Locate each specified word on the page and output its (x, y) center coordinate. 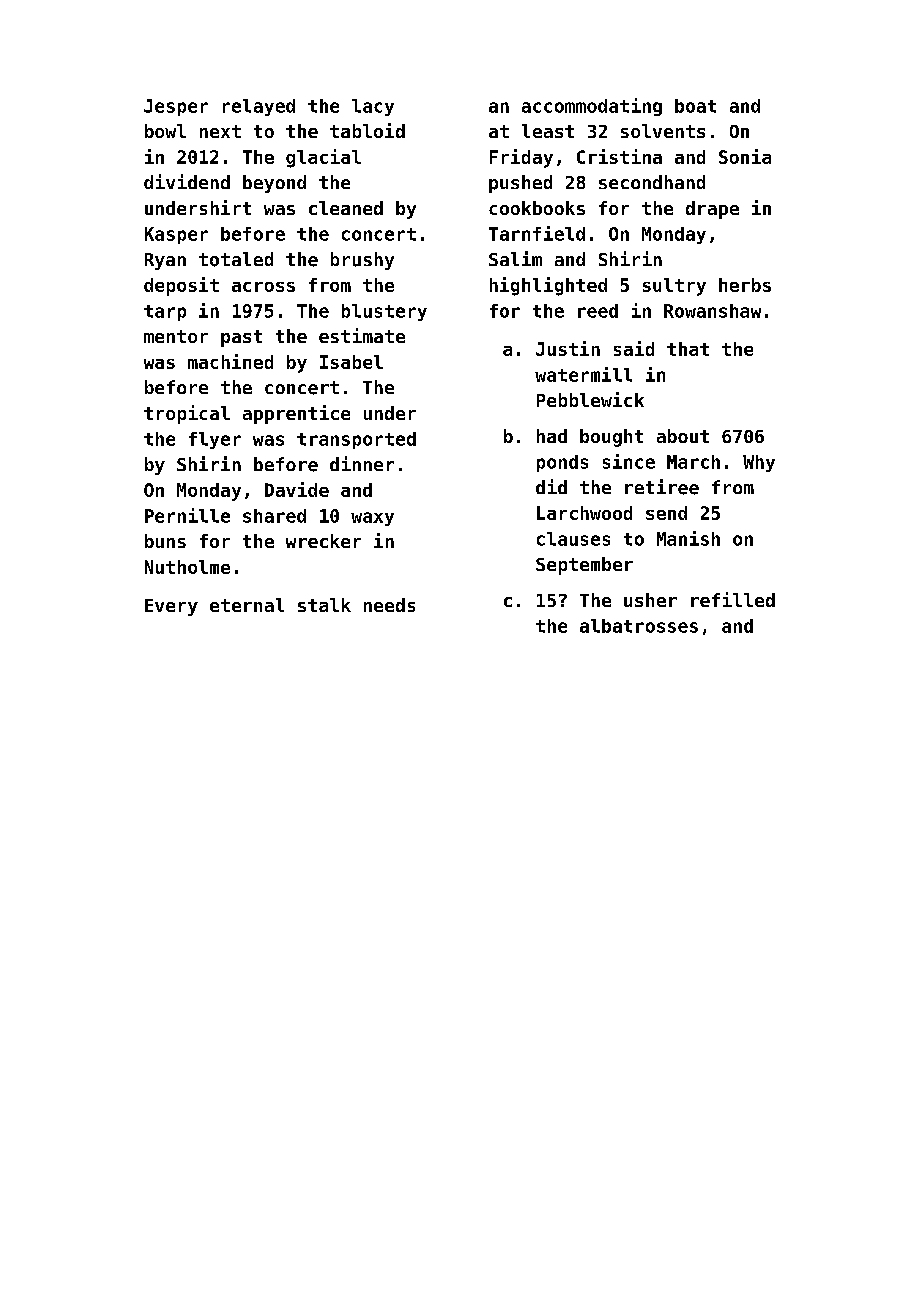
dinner (362, 463)
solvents (663, 131)
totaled (236, 259)
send (666, 513)
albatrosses (639, 626)
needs (389, 605)
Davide (297, 489)
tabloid (367, 130)
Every (171, 607)
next (220, 131)
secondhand (652, 182)
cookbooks (537, 208)
